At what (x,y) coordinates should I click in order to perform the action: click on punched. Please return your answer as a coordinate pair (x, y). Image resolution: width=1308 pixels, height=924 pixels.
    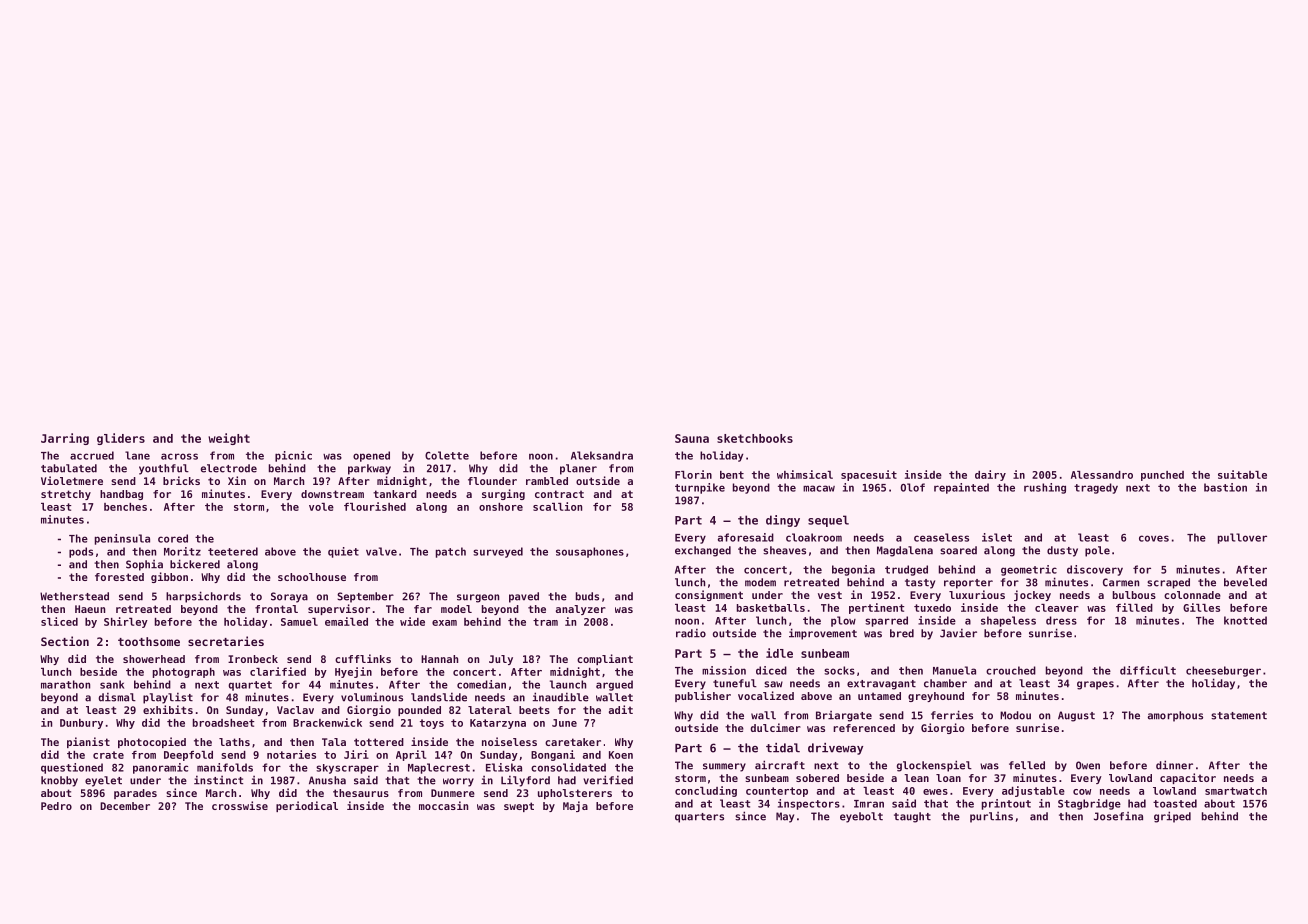
    Looking at the image, I should click on (1162, 476).
